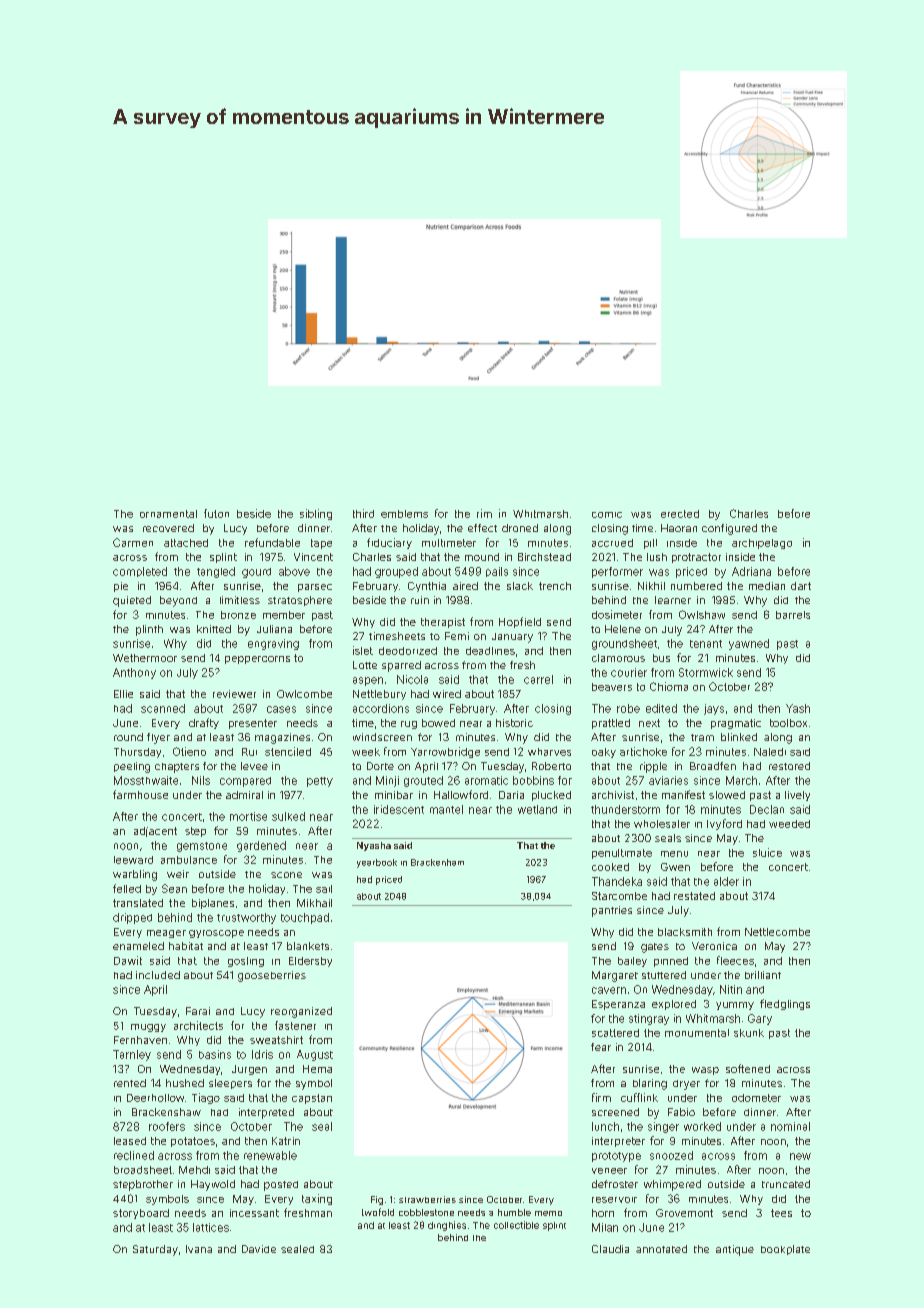  What do you see at coordinates (610, 1249) in the screenshot?
I see `Claudia` at bounding box center [610, 1249].
